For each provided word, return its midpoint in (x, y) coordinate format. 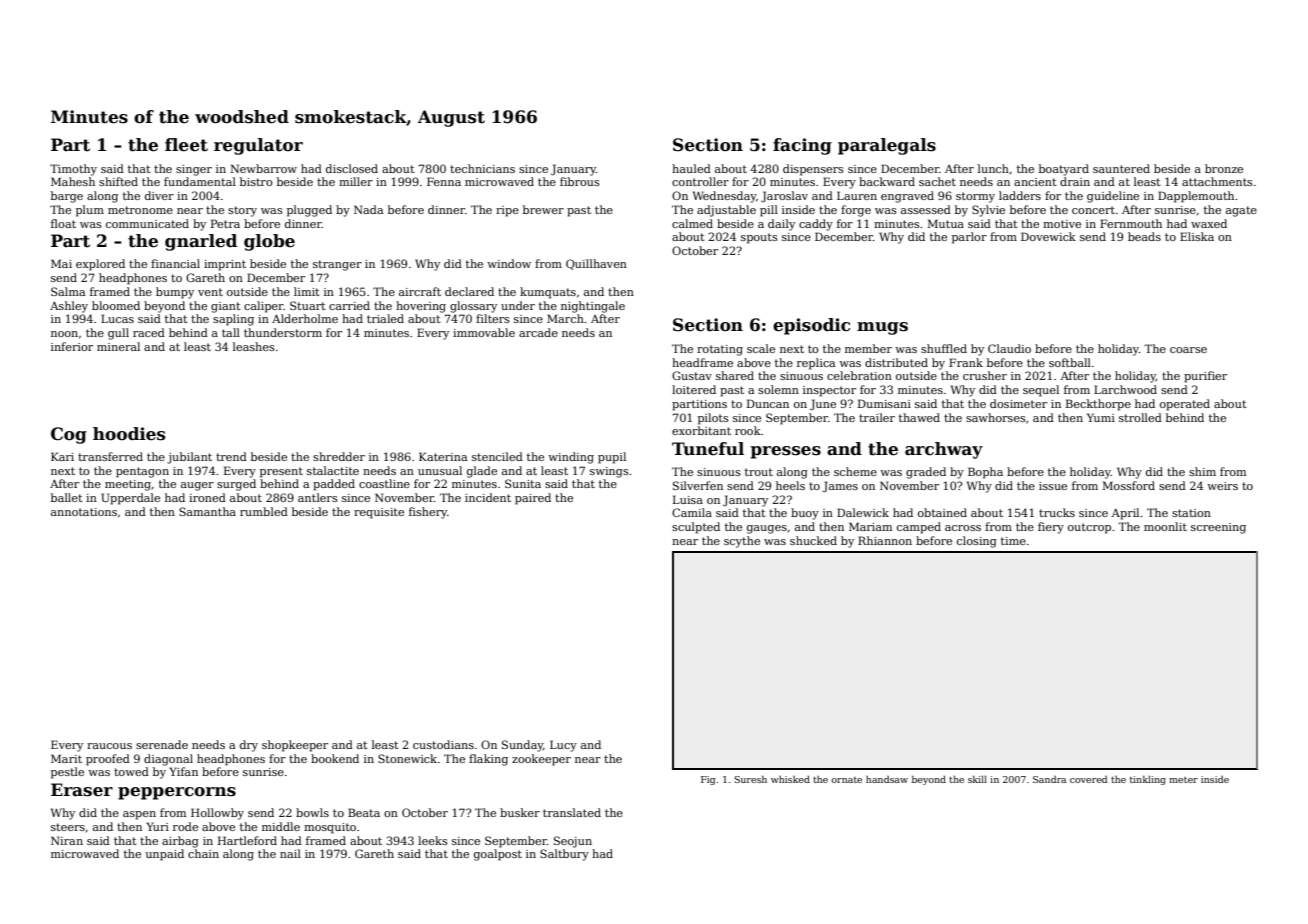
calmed (692, 223)
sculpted (696, 528)
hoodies (129, 434)
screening (1218, 528)
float (63, 223)
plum (90, 211)
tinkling (1148, 780)
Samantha (207, 511)
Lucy (563, 746)
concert (1093, 210)
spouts (759, 238)
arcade (538, 332)
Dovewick (1048, 236)
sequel (1041, 391)
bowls (312, 812)
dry (249, 746)
